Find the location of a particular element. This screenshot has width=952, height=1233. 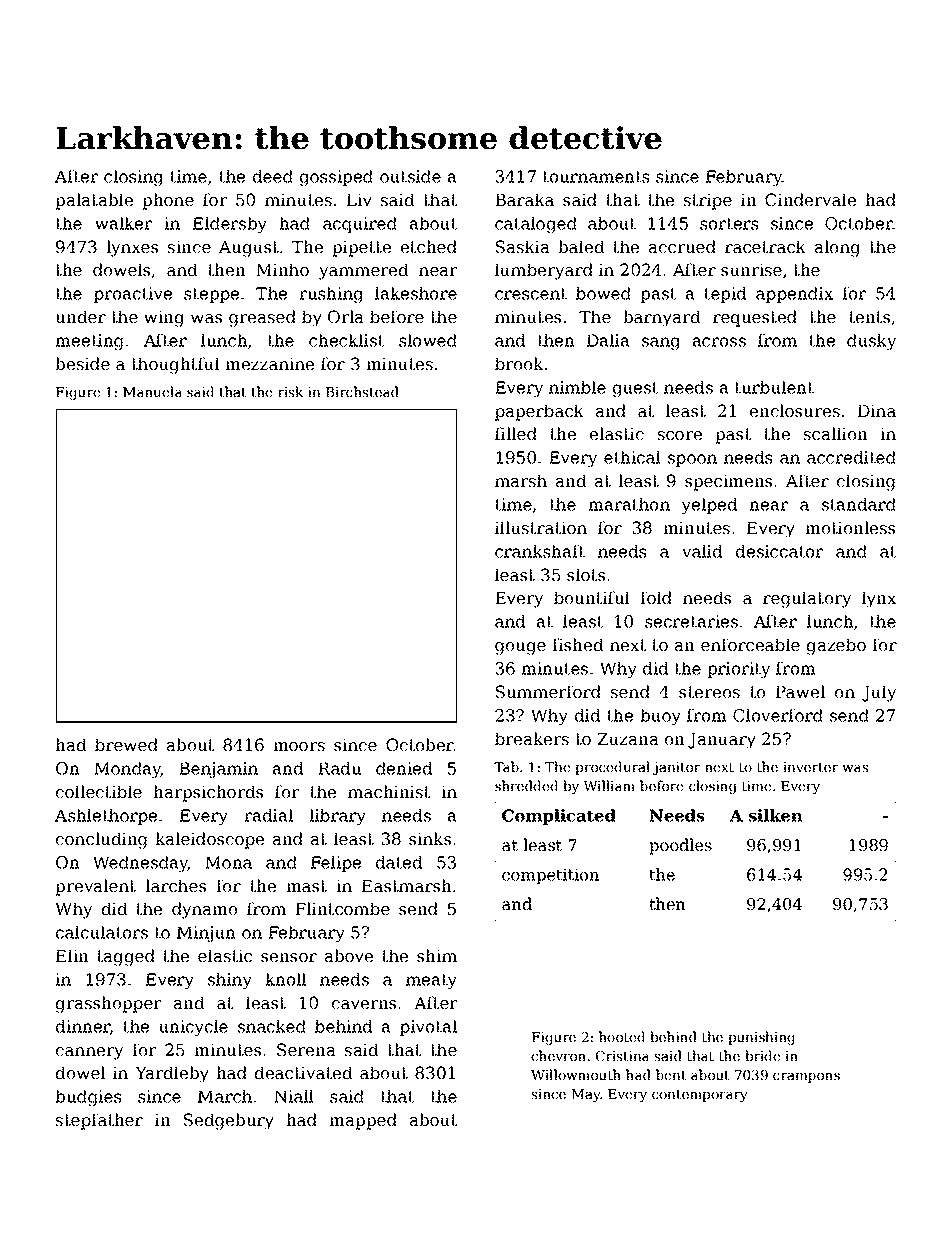

punishing is located at coordinates (761, 1038).
